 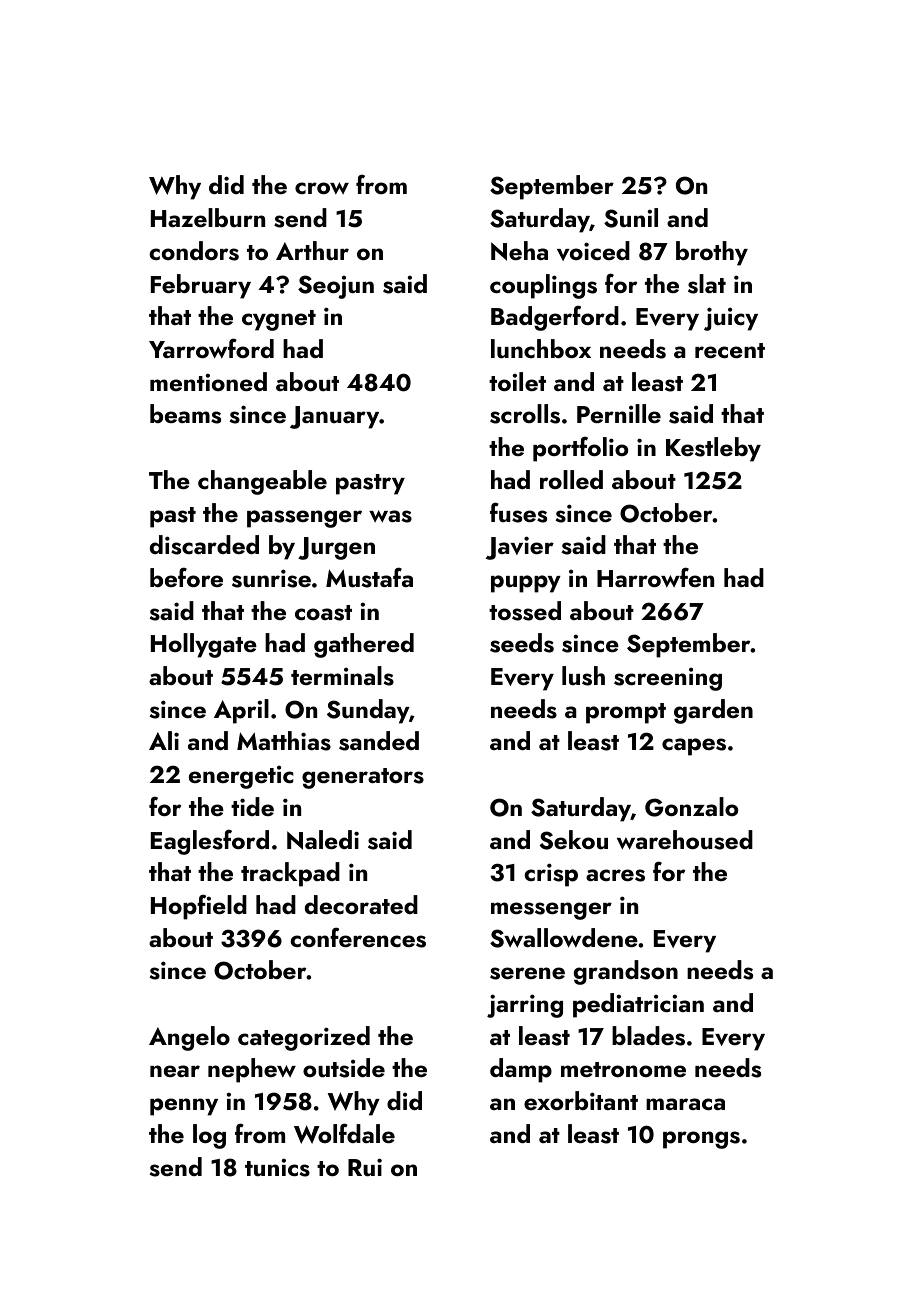 I want to click on scrolls, so click(x=525, y=414).
